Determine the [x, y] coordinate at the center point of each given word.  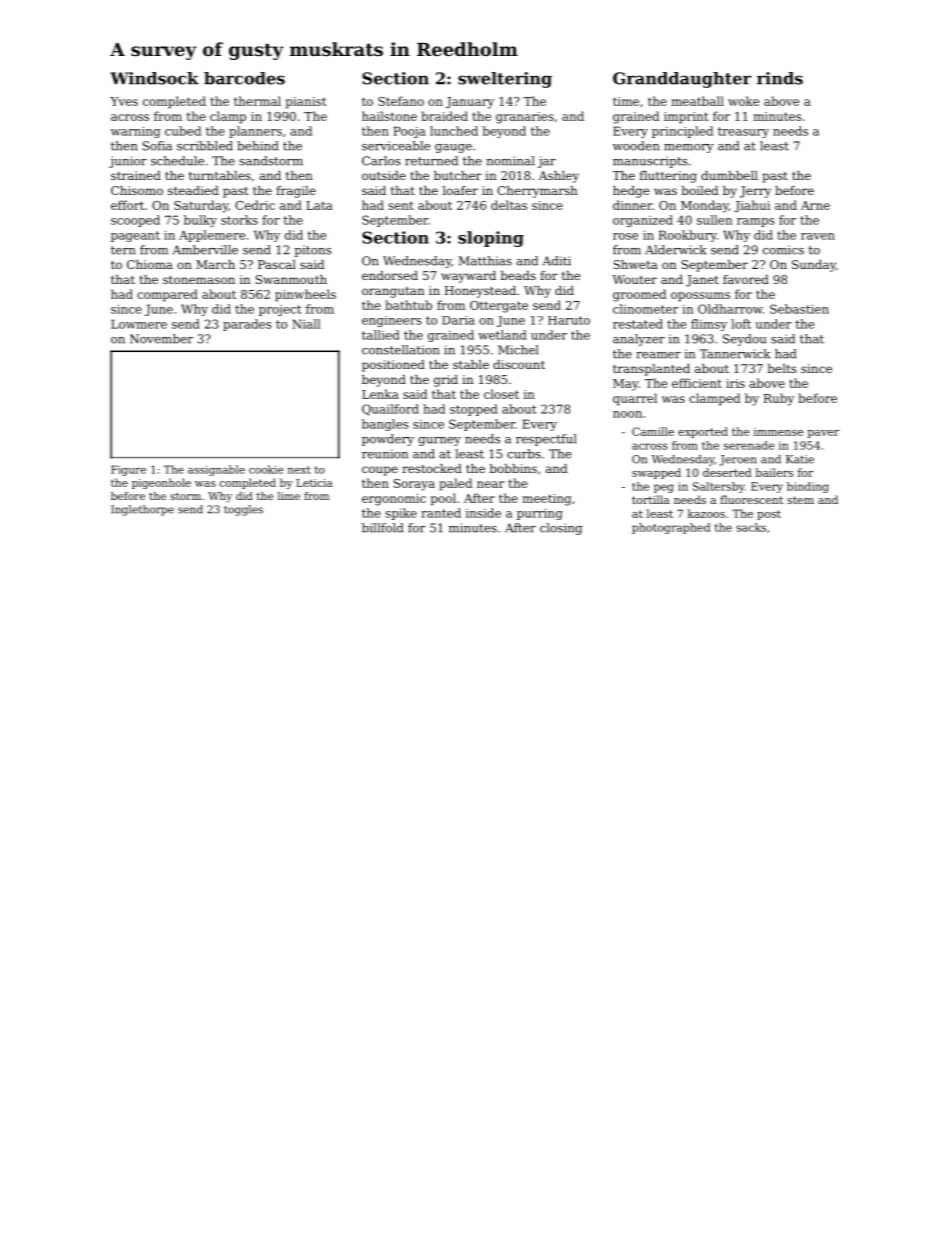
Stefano [401, 101]
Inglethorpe [142, 510]
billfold [382, 528]
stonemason [199, 280]
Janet [702, 281]
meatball [697, 101]
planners [255, 132]
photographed [671, 528]
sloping [491, 239]
